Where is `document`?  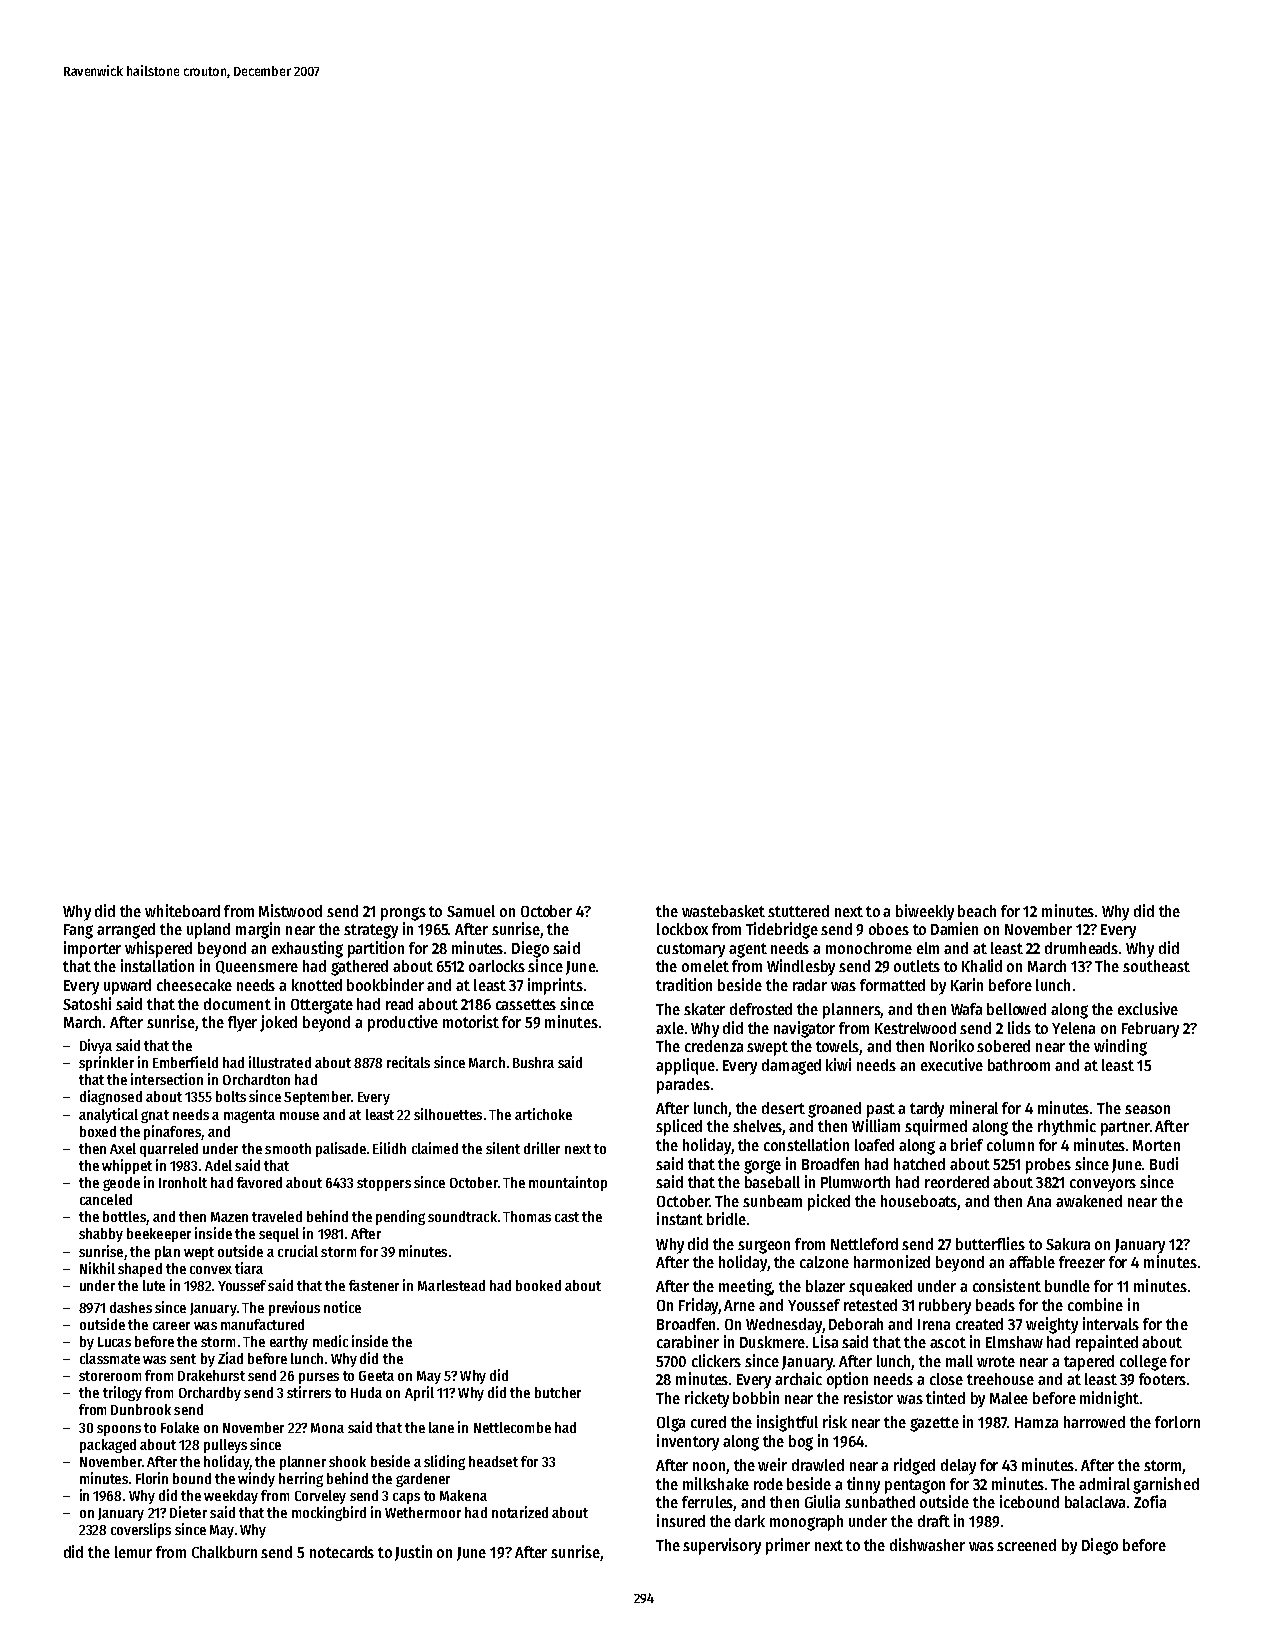 document is located at coordinates (237, 1004).
